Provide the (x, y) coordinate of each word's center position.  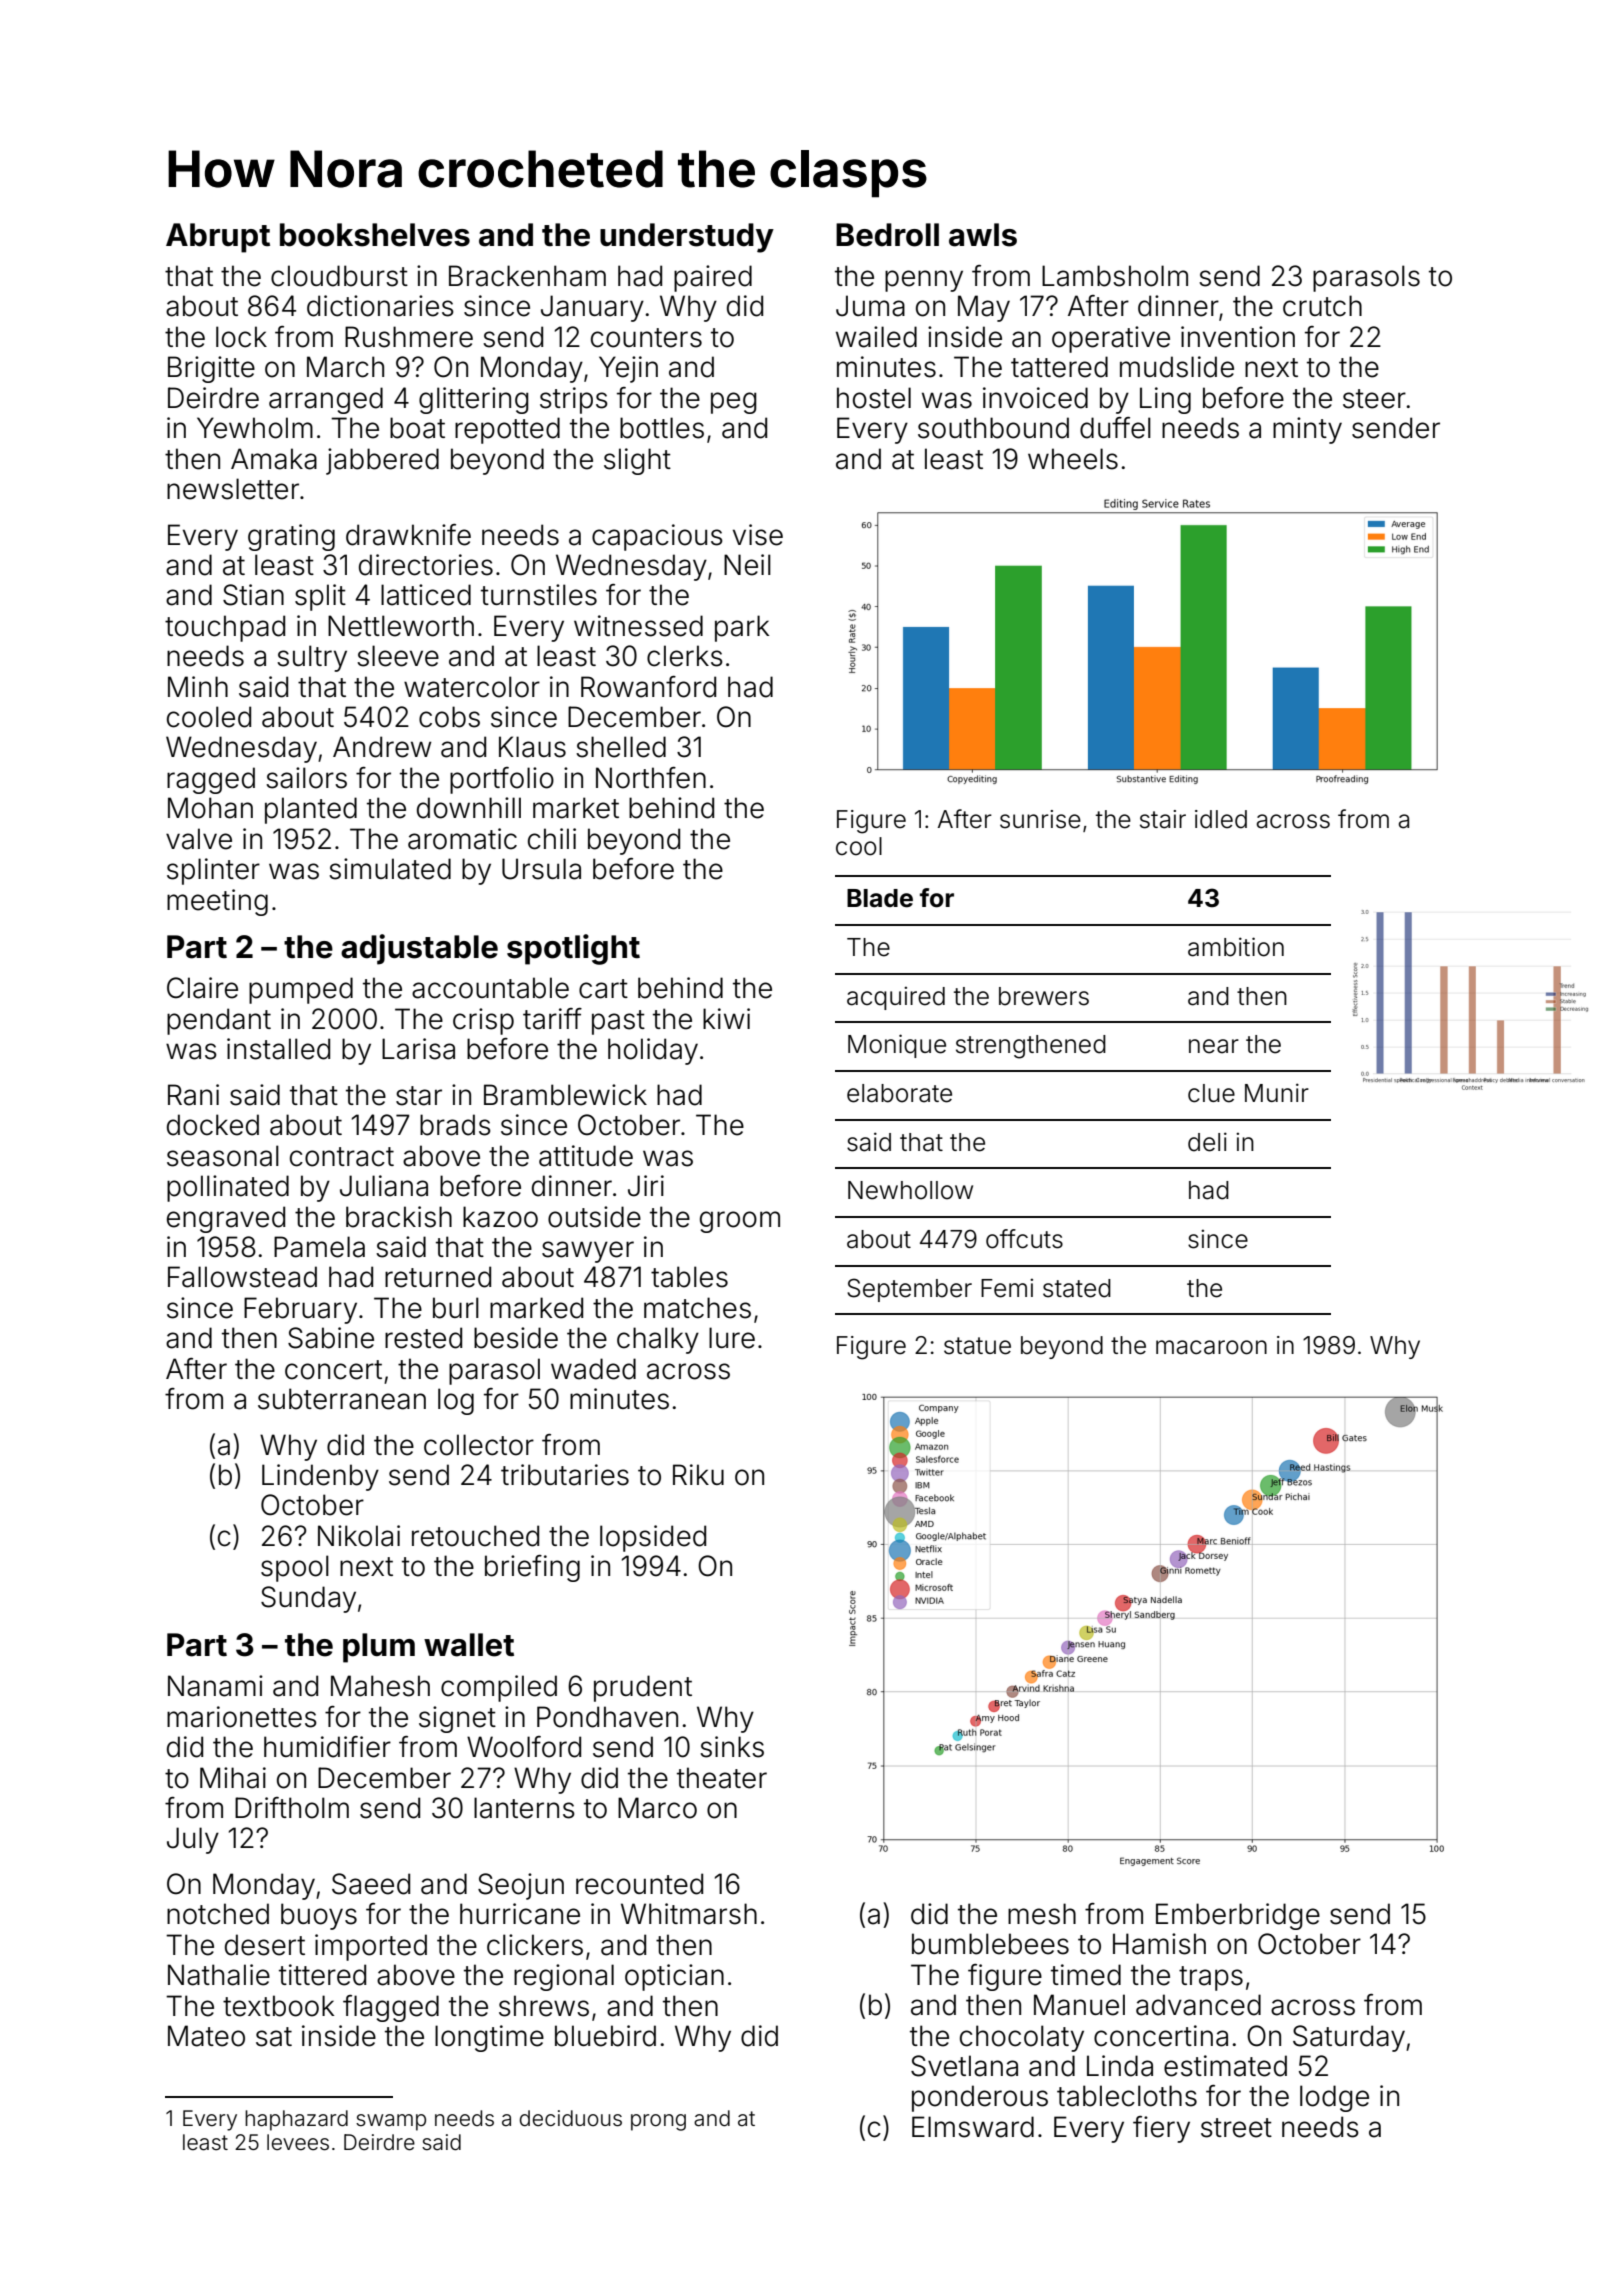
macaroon (1211, 1347)
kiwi (726, 1018)
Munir (1277, 1092)
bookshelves (375, 235)
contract (342, 1157)
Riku (698, 1474)
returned (438, 1277)
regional (564, 1977)
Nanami (215, 1686)
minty (1307, 430)
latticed (426, 595)
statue (977, 1346)
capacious (657, 537)
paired (713, 278)
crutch (1322, 306)
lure (732, 1338)
